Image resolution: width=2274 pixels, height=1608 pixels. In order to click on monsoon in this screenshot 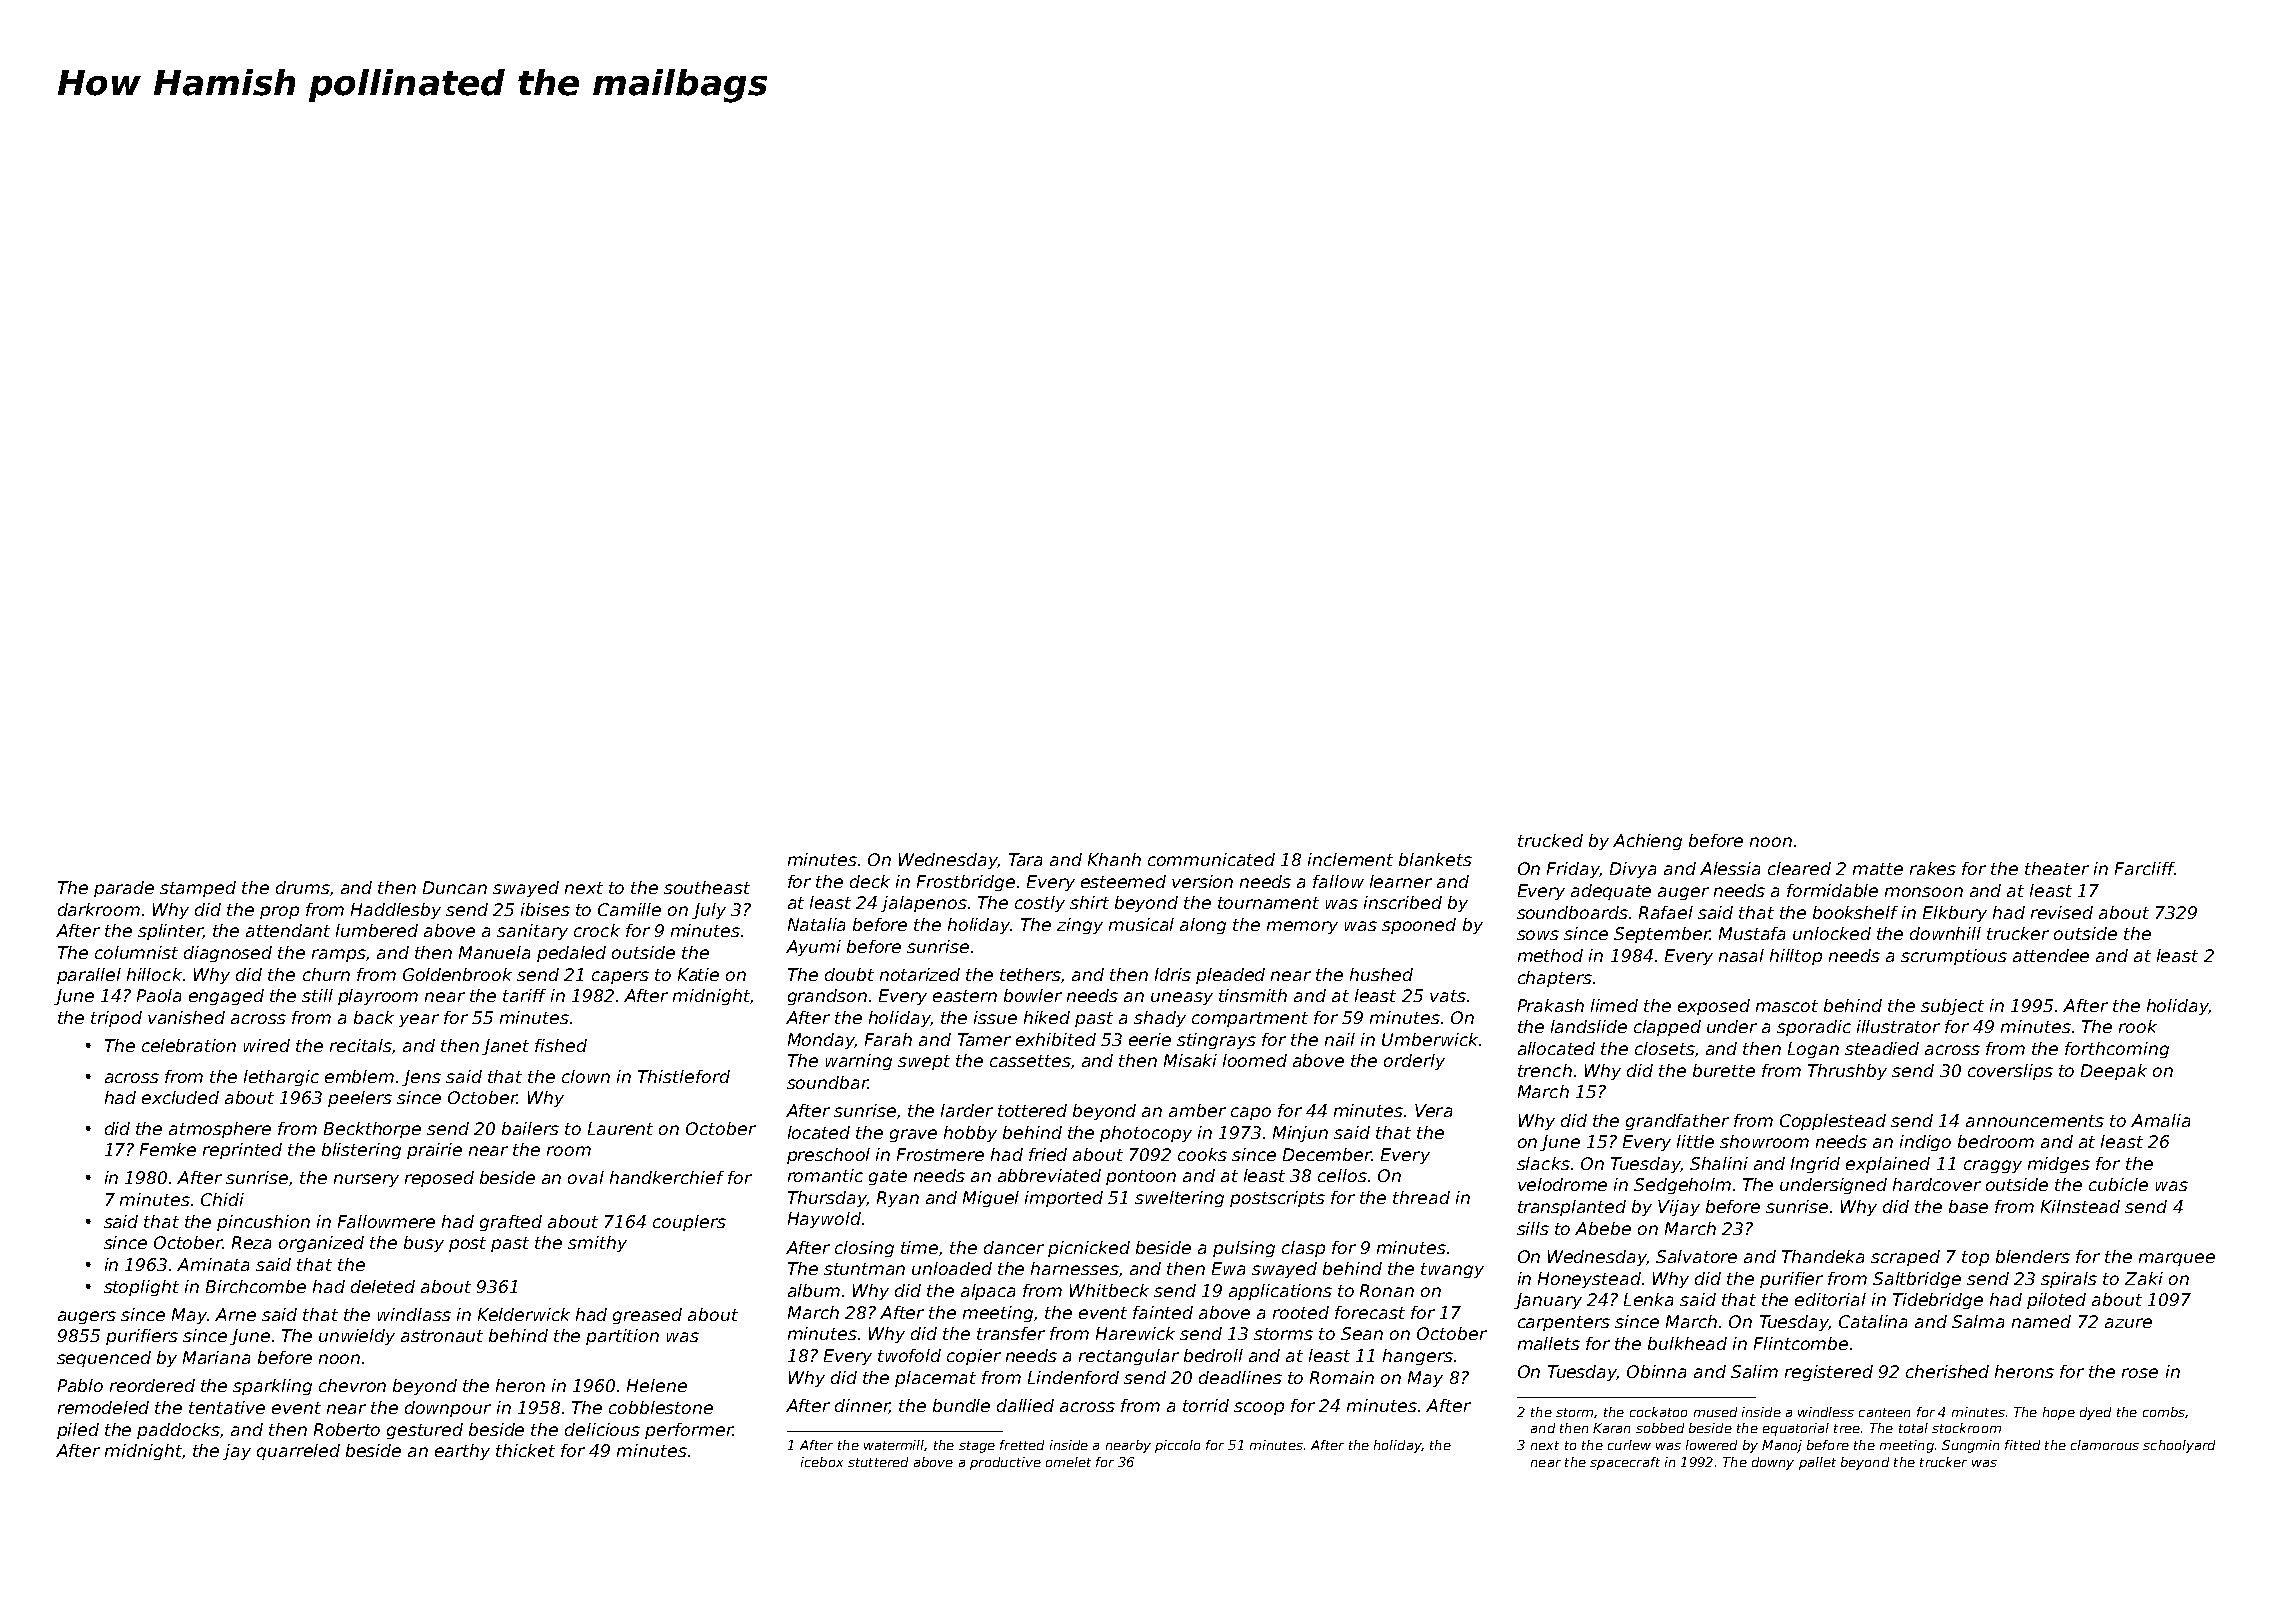, I will do `click(1924, 892)`.
